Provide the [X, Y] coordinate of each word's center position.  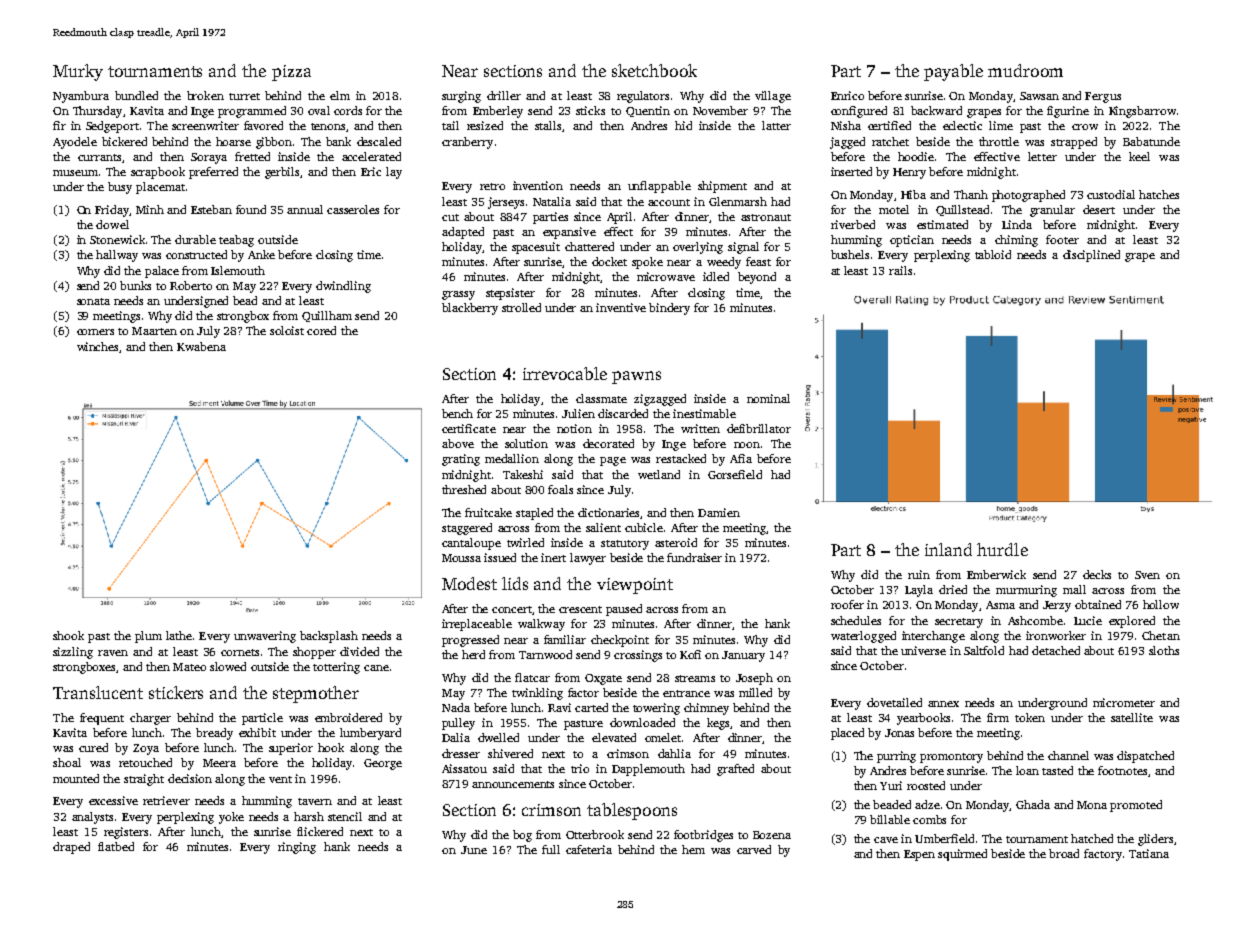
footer [1062, 239]
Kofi [690, 654]
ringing [297, 848]
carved [754, 849]
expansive [569, 233]
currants [99, 157]
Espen [919, 855]
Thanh [971, 194]
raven [113, 653]
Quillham [327, 316]
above [458, 443]
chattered [589, 246]
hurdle [1002, 549]
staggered [467, 529]
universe [923, 650]
